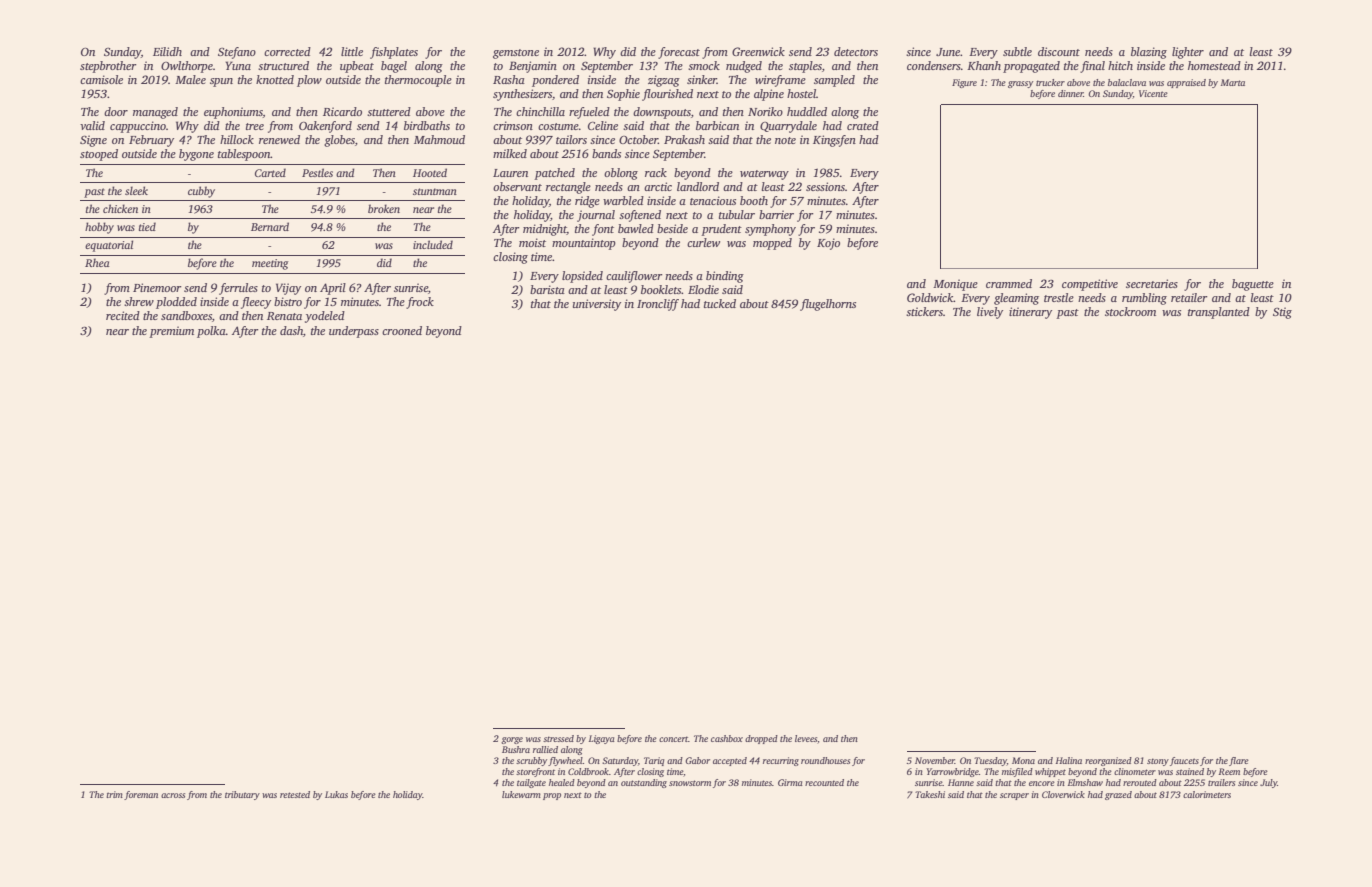 The image size is (1372, 887). I want to click on Kojo, so click(828, 244).
